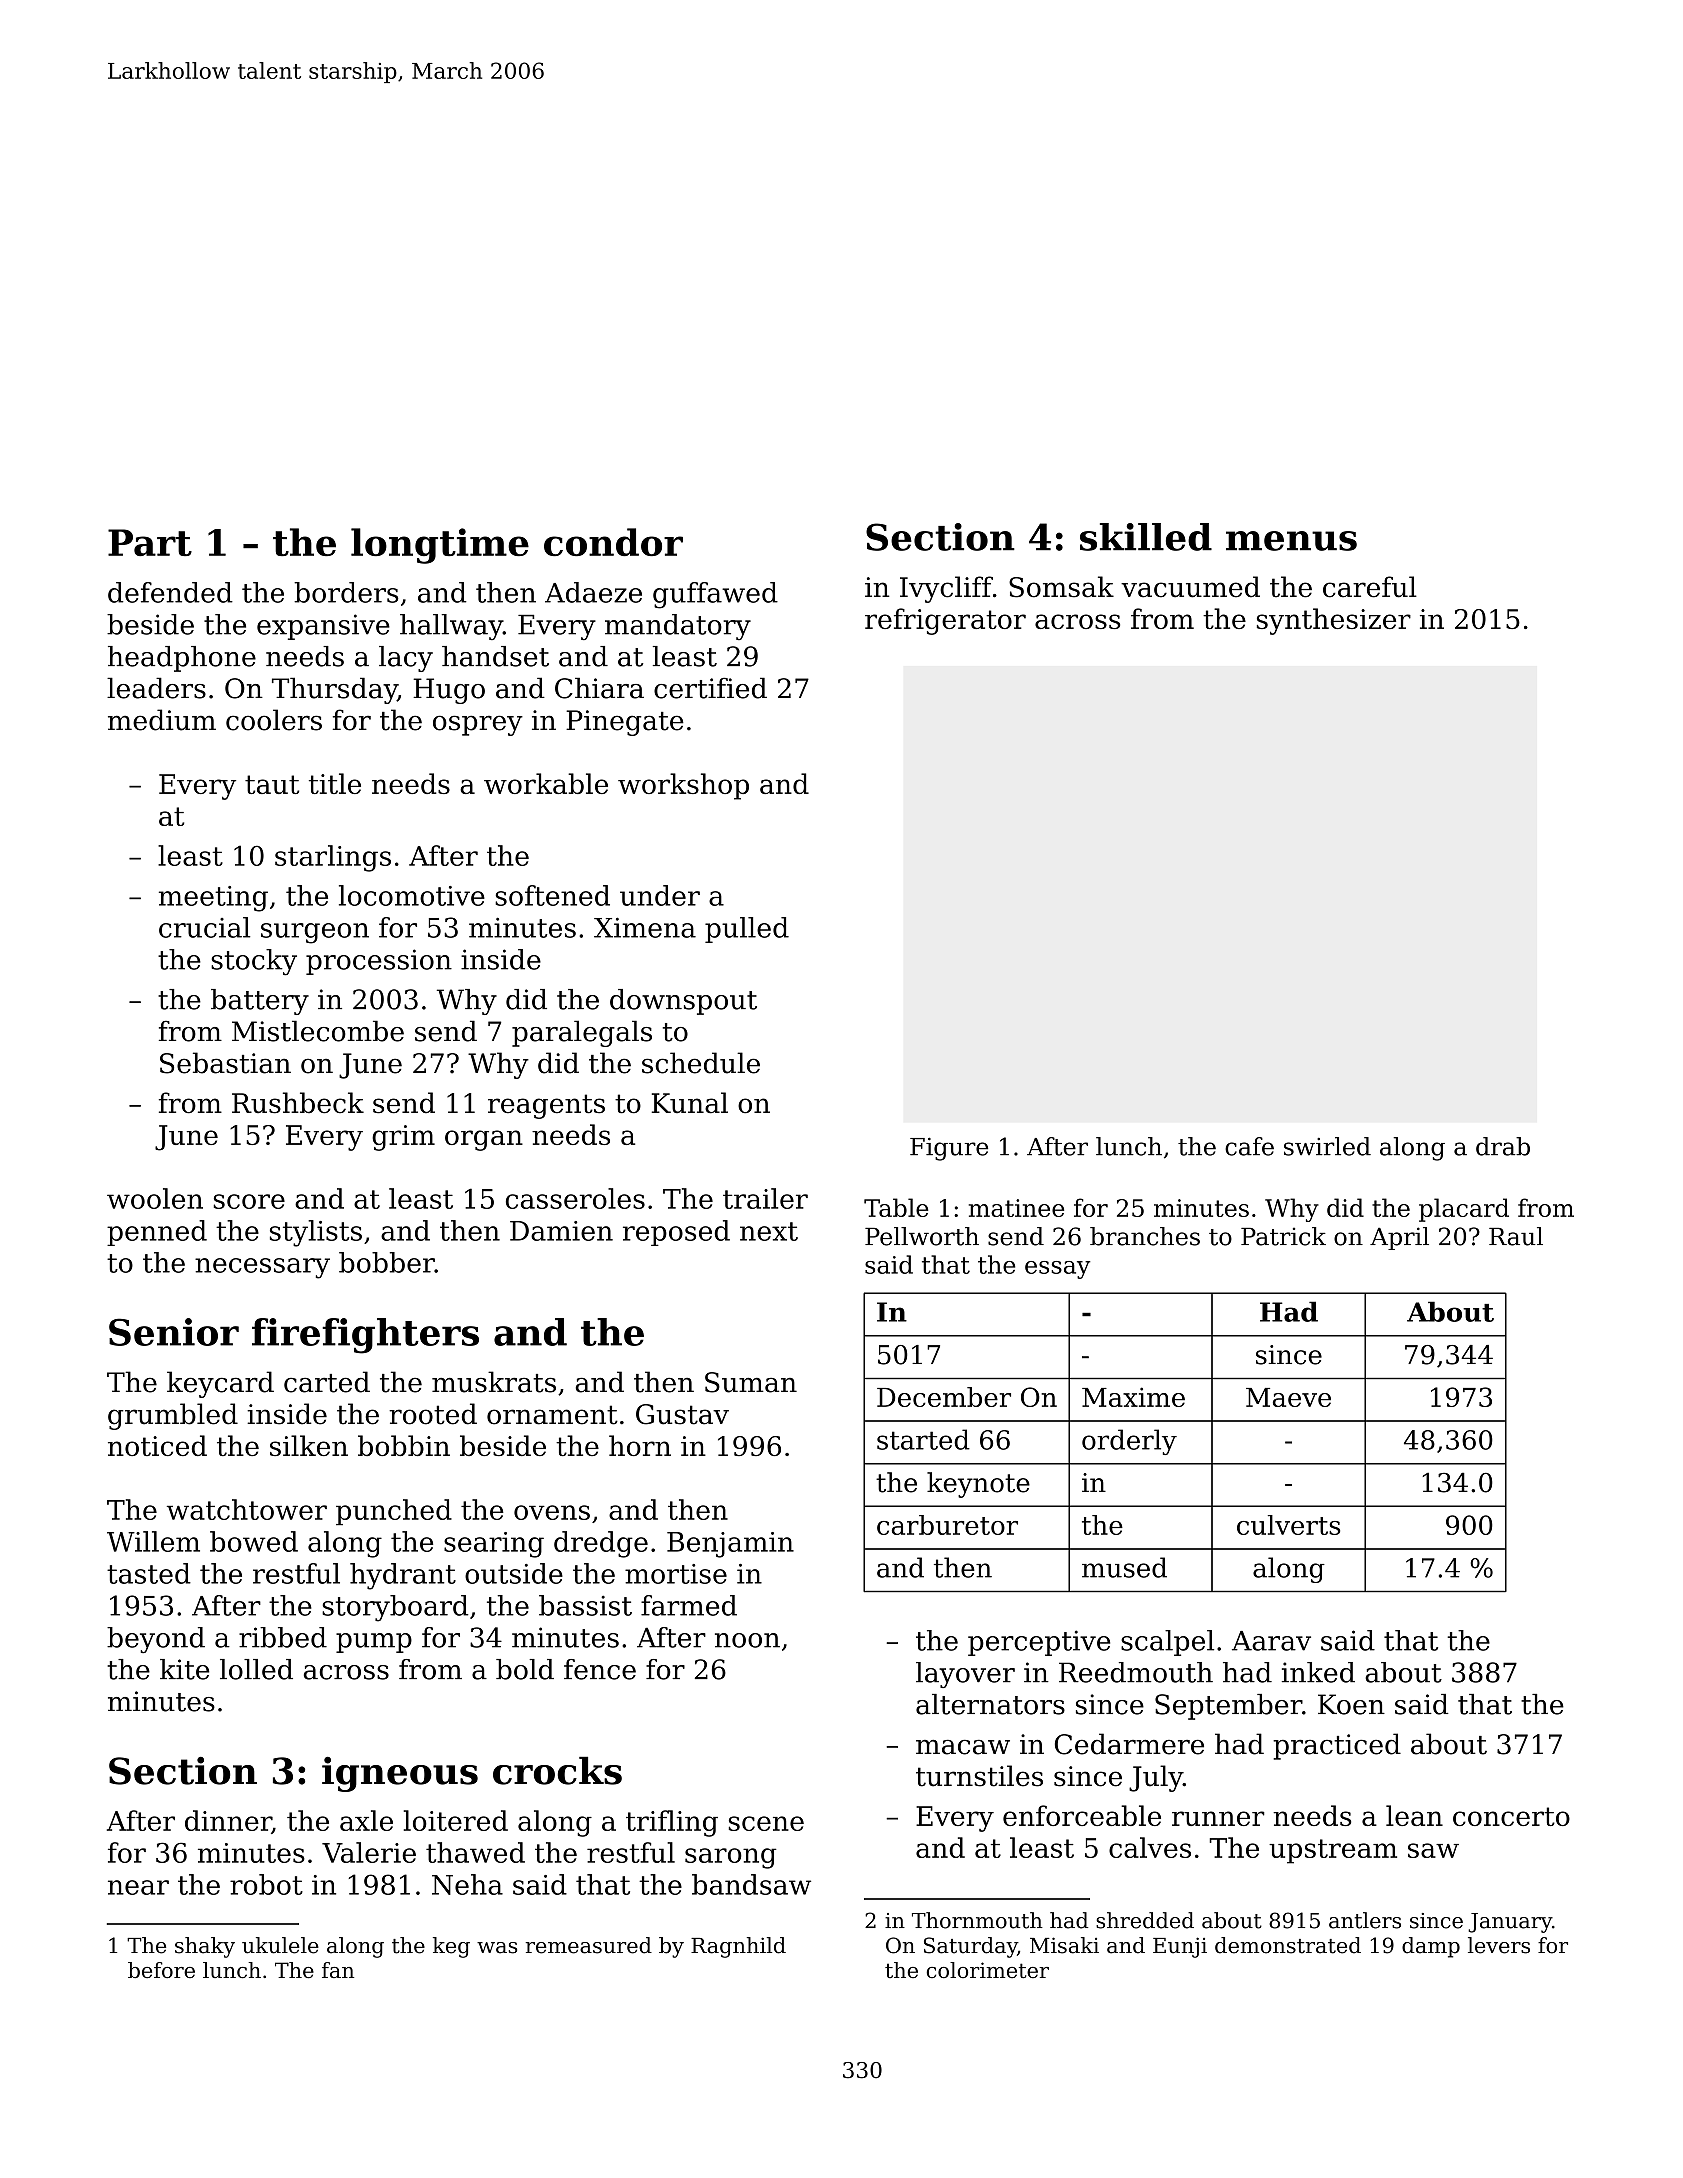 The width and height of the image is (1683, 2178). Describe the element at coordinates (613, 542) in the image. I see `condor` at that location.
